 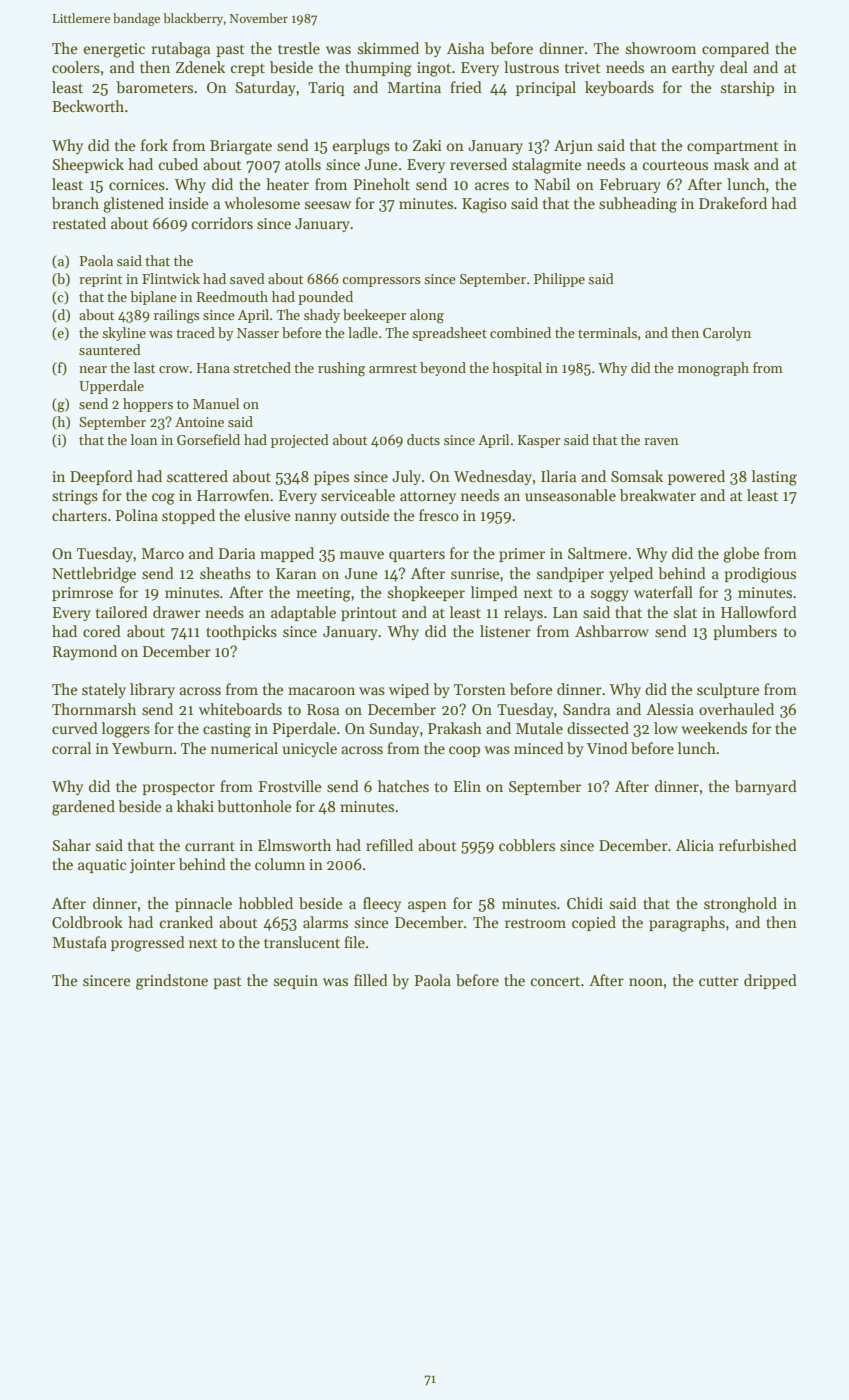 What do you see at coordinates (79, 942) in the screenshot?
I see `Mustafa` at bounding box center [79, 942].
